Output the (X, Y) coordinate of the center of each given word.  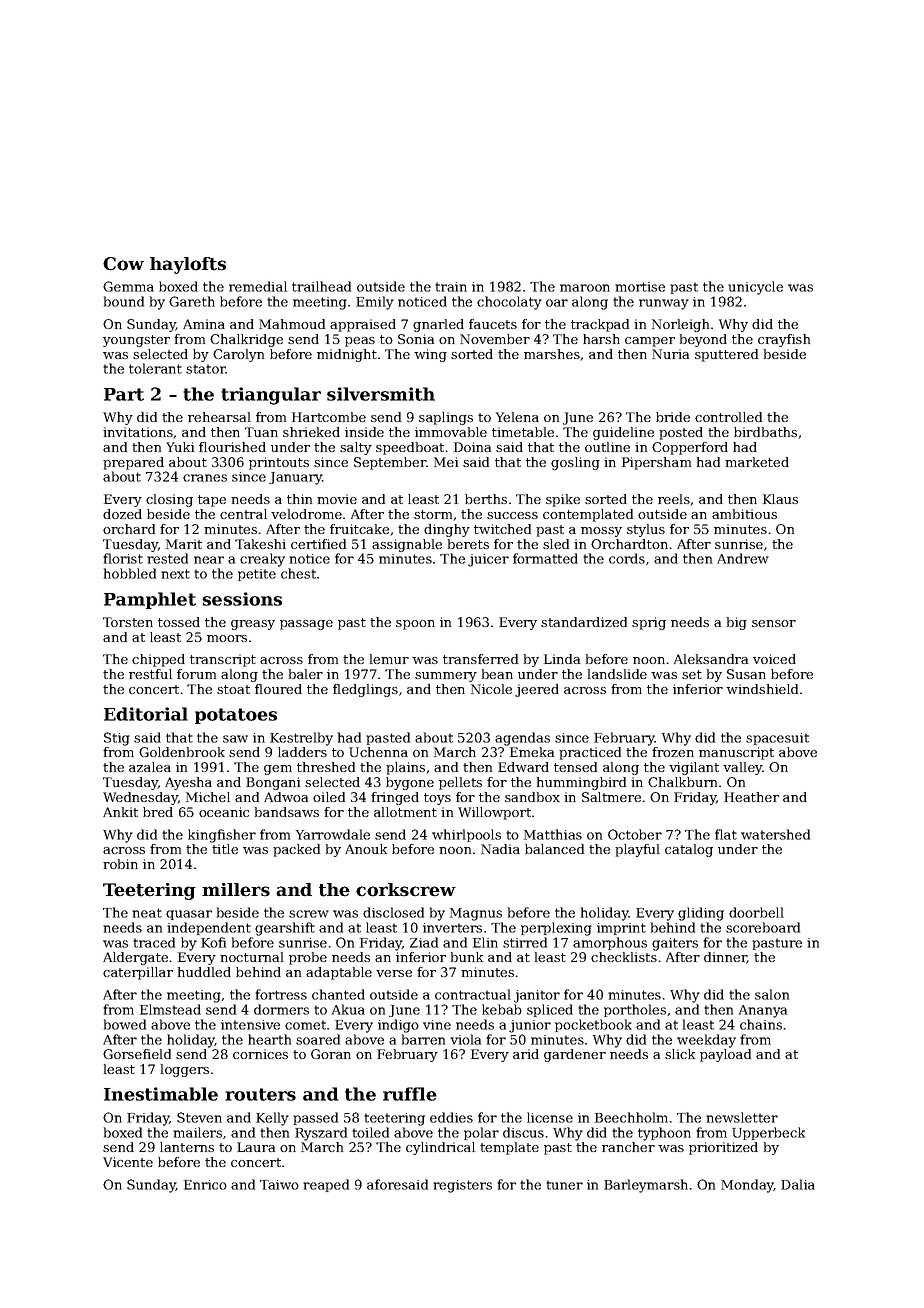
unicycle (755, 288)
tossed (179, 622)
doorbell (756, 912)
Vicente (128, 1162)
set (692, 674)
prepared (133, 463)
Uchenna (378, 752)
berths (486, 499)
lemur (389, 659)
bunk (467, 957)
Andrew (743, 558)
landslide (617, 674)
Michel (208, 797)
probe (308, 958)
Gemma (128, 286)
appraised (363, 325)
